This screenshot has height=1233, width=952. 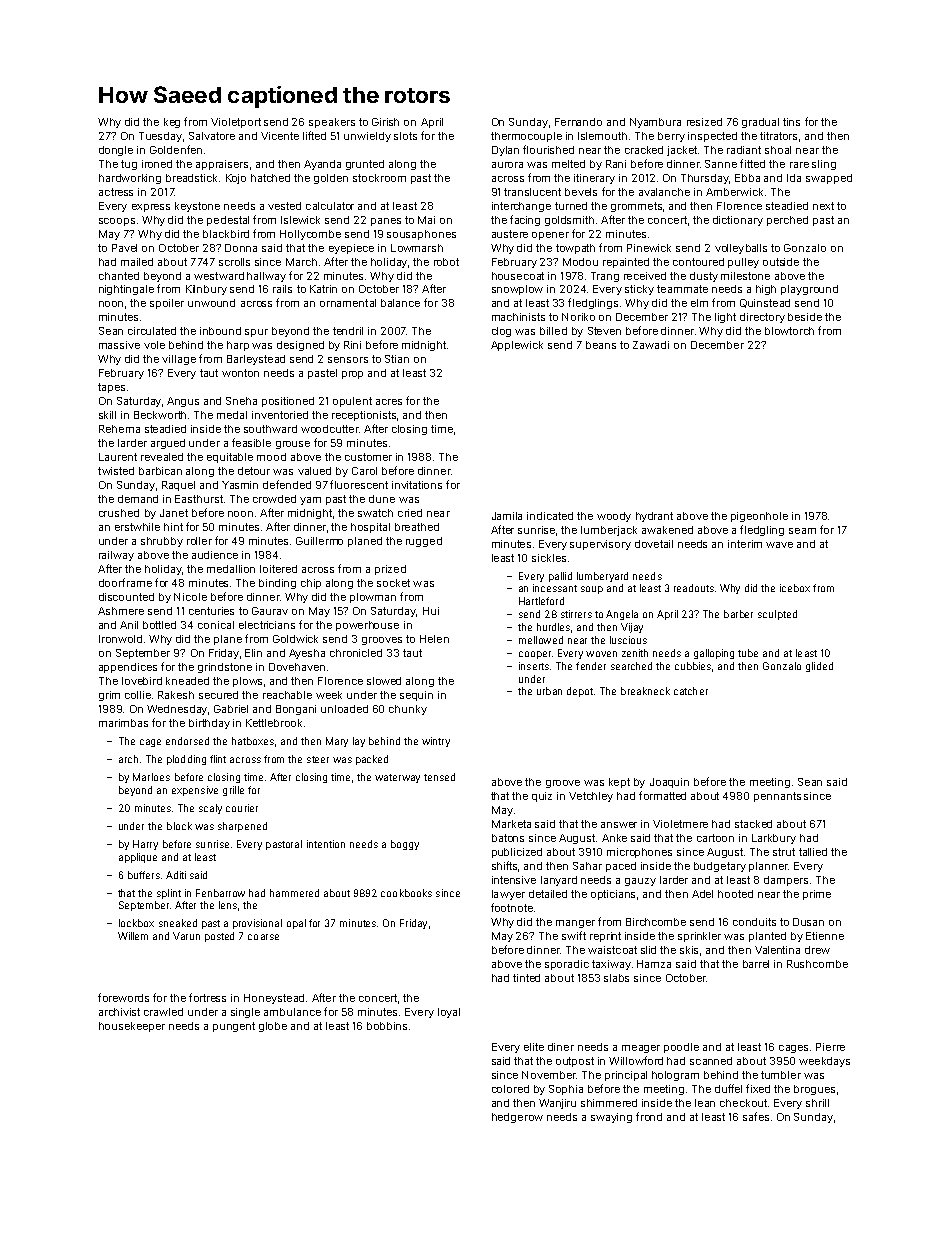 I want to click on soup, so click(x=592, y=590).
